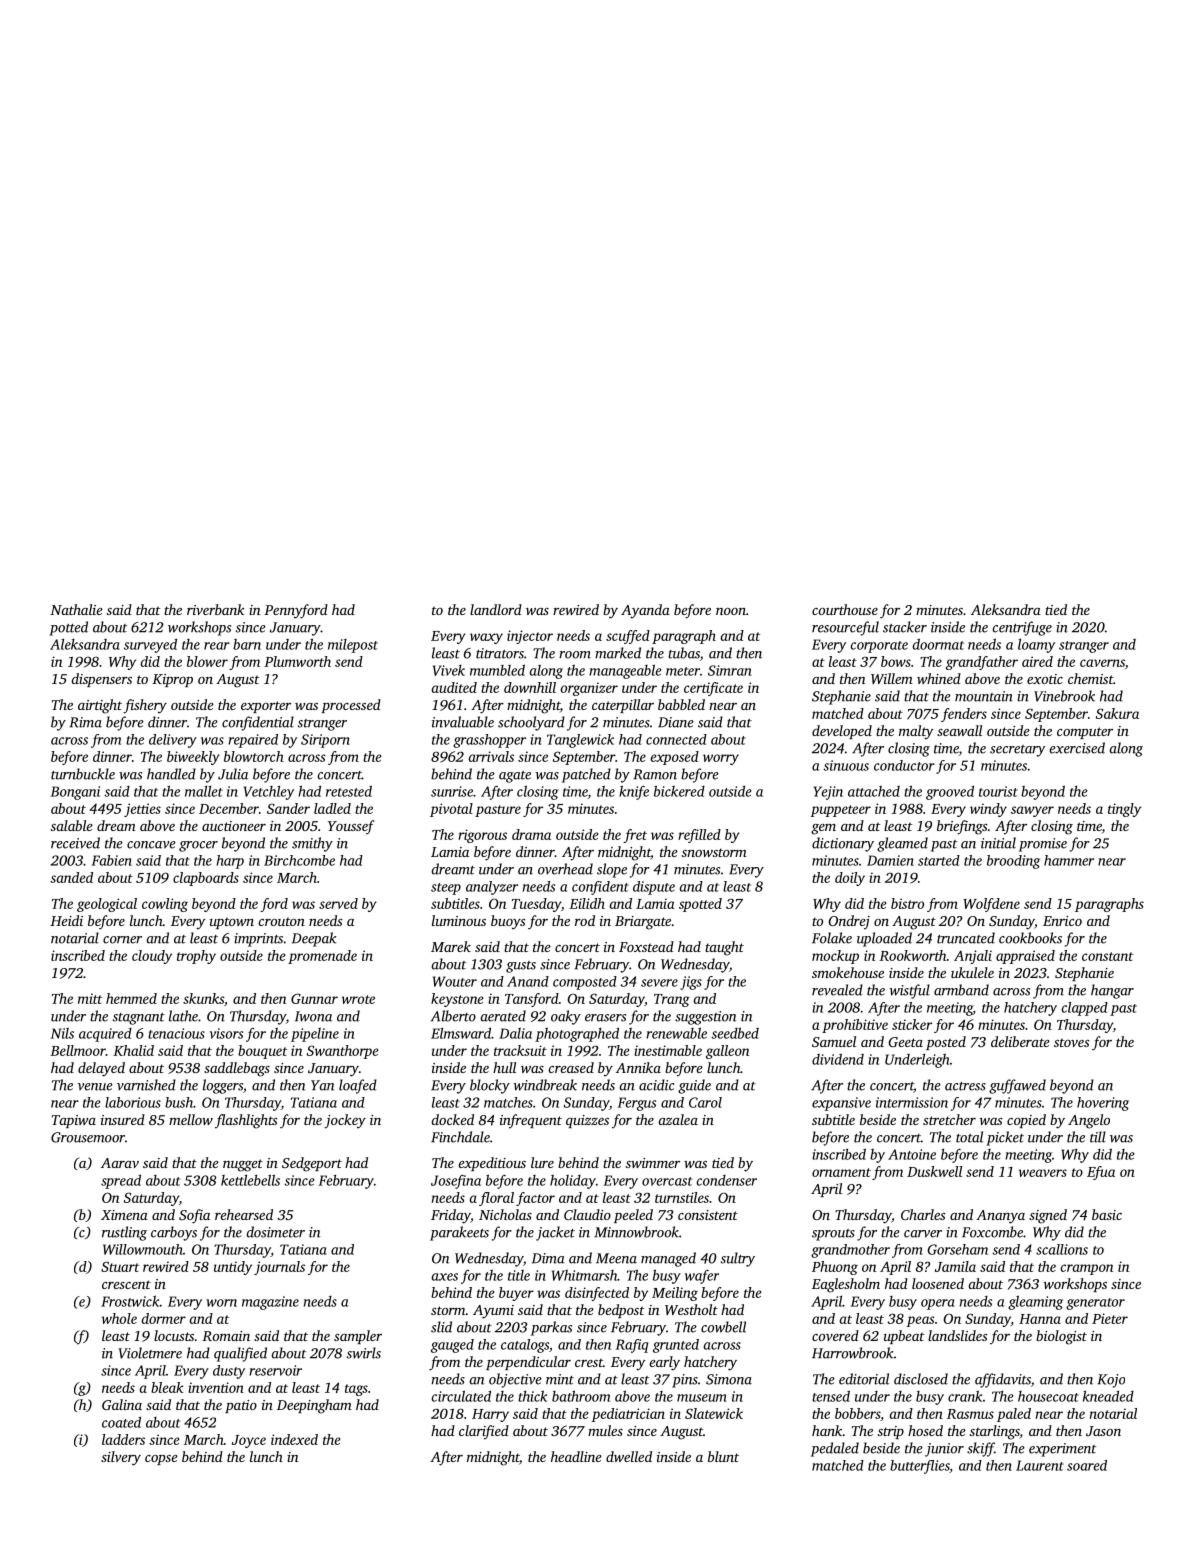 The height and width of the screenshot is (1547, 1195). What do you see at coordinates (216, 609) in the screenshot?
I see `riverbank` at bounding box center [216, 609].
